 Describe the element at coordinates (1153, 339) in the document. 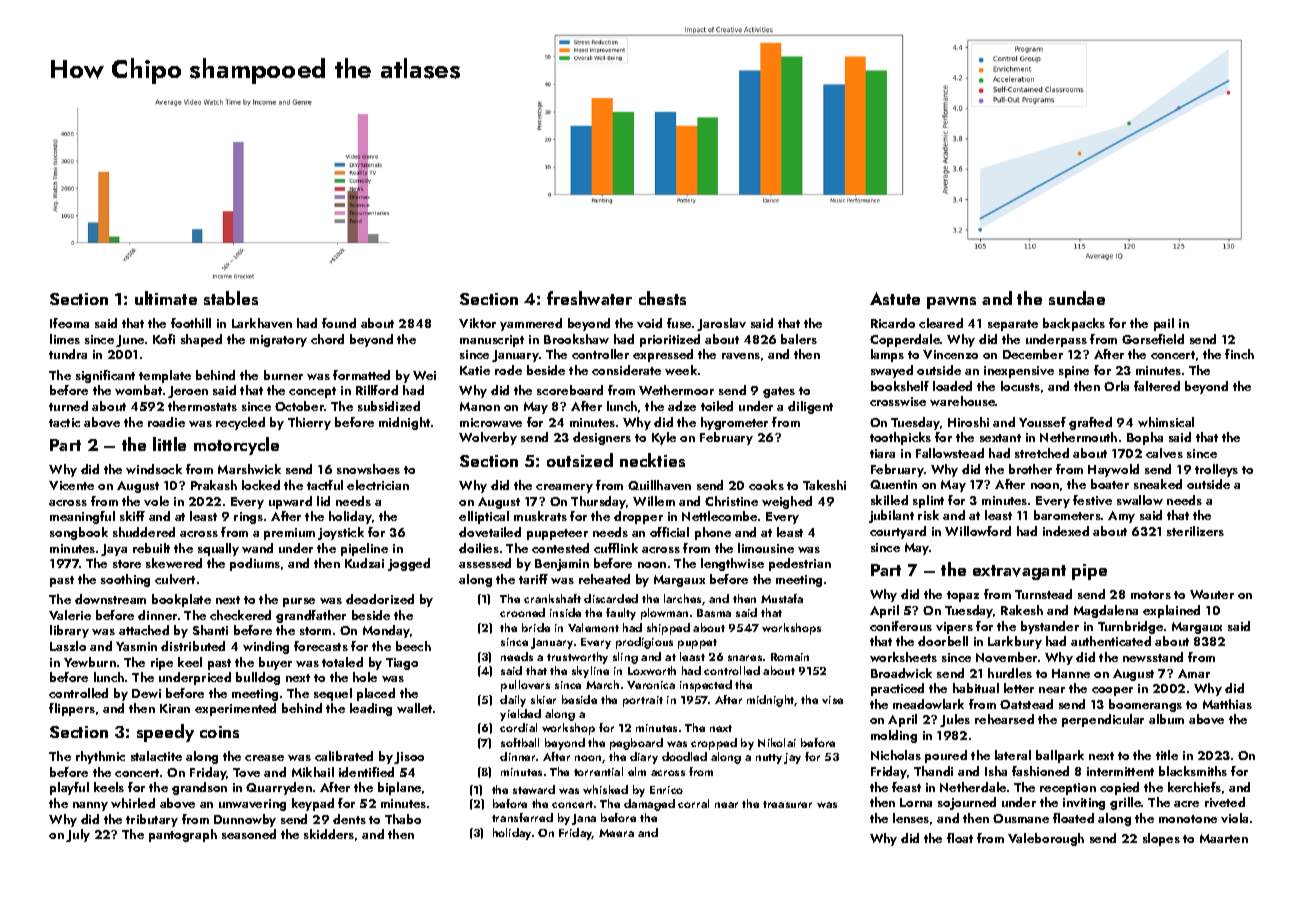

I see `Gorsefield` at that location.
